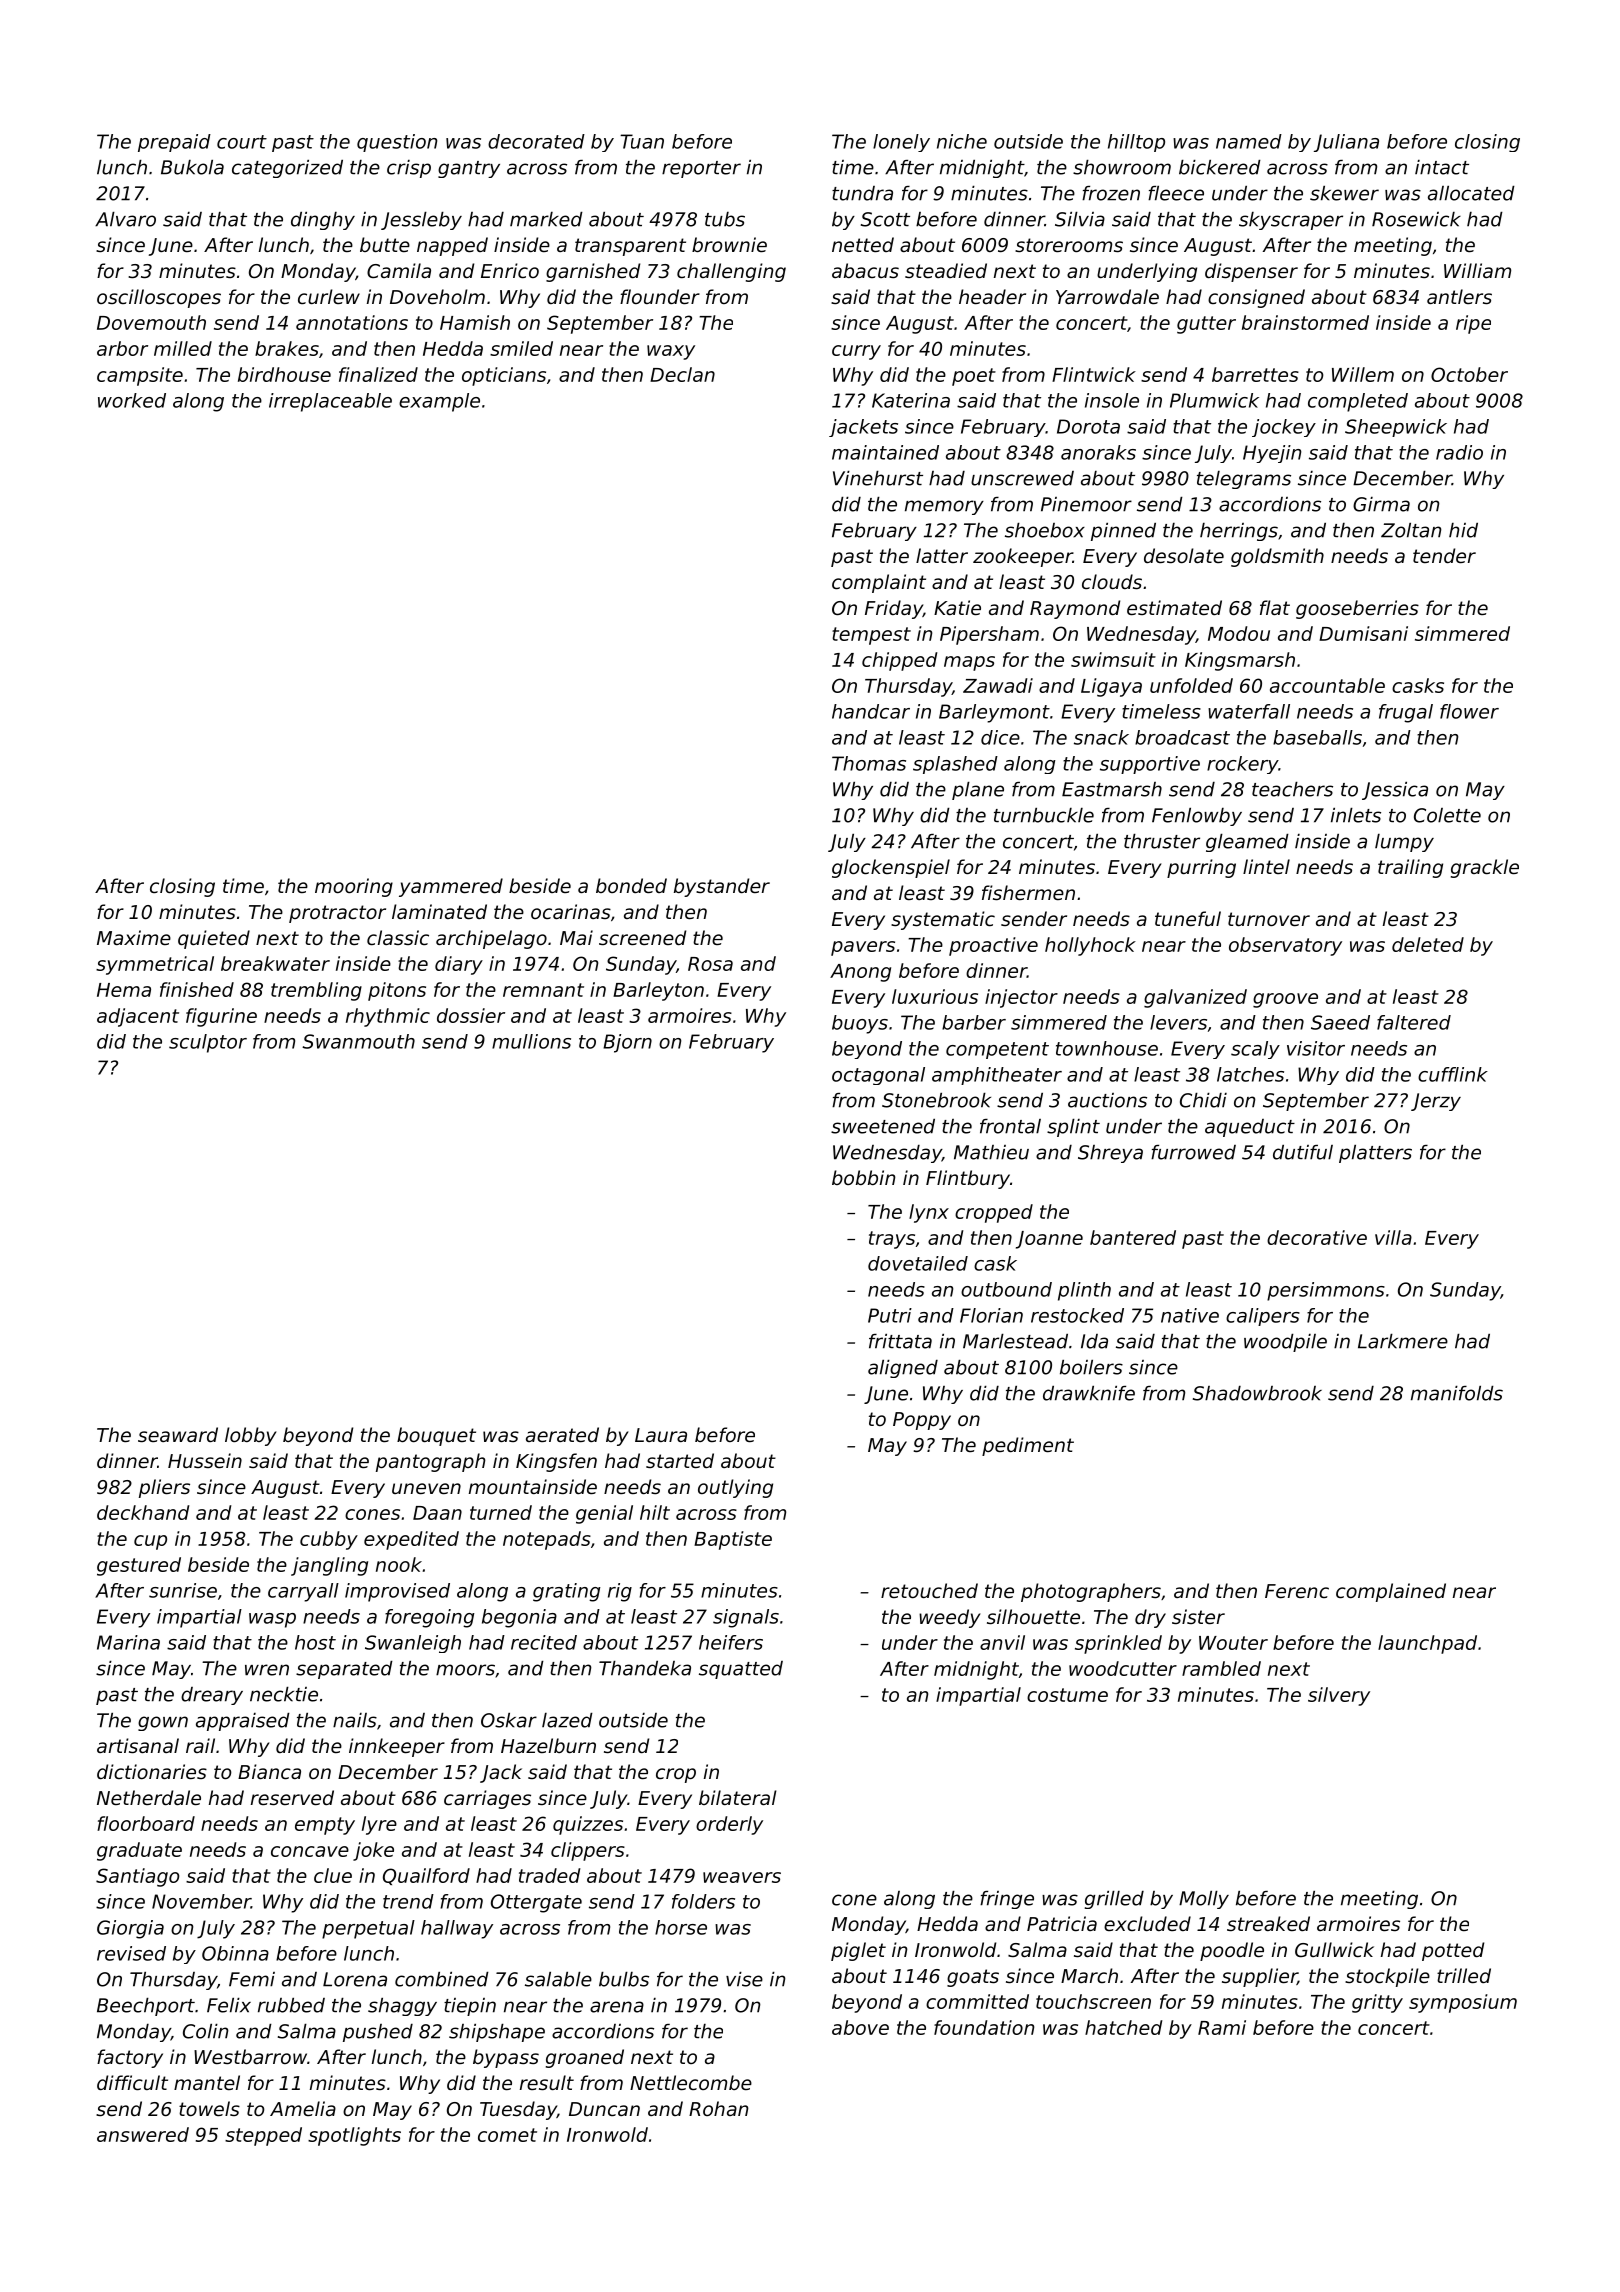 The height and width of the screenshot is (2292, 1620). I want to click on birdhouse, so click(284, 374).
